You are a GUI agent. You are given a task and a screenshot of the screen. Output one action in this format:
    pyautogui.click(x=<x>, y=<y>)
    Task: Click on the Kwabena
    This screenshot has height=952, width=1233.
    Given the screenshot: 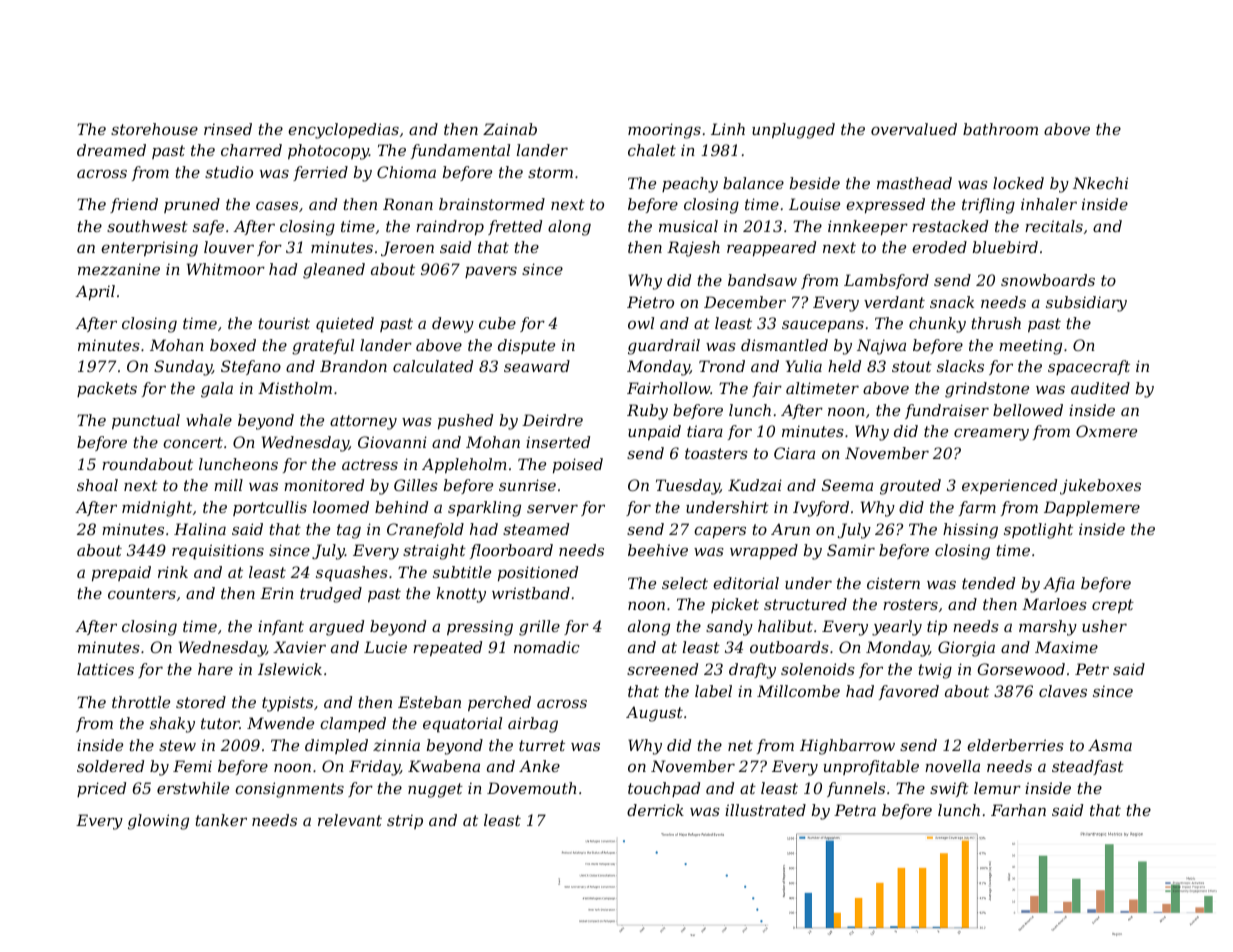 What is the action you would take?
    pyautogui.click(x=444, y=766)
